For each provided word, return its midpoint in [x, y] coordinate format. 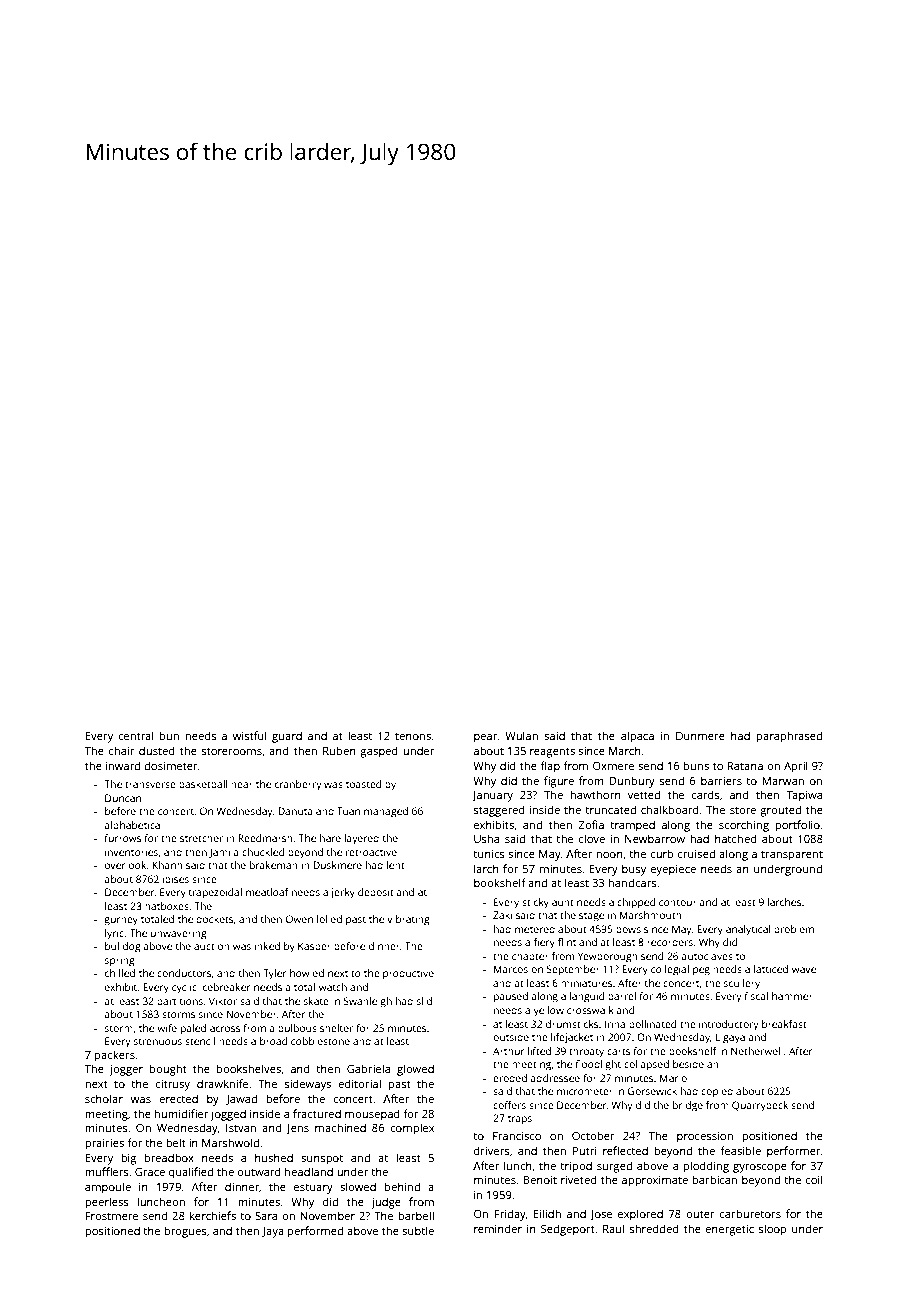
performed [315, 1232]
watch [333, 987]
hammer [792, 996]
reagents [552, 752]
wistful [250, 735]
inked [267, 946]
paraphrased [789, 737]
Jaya [273, 1232]
